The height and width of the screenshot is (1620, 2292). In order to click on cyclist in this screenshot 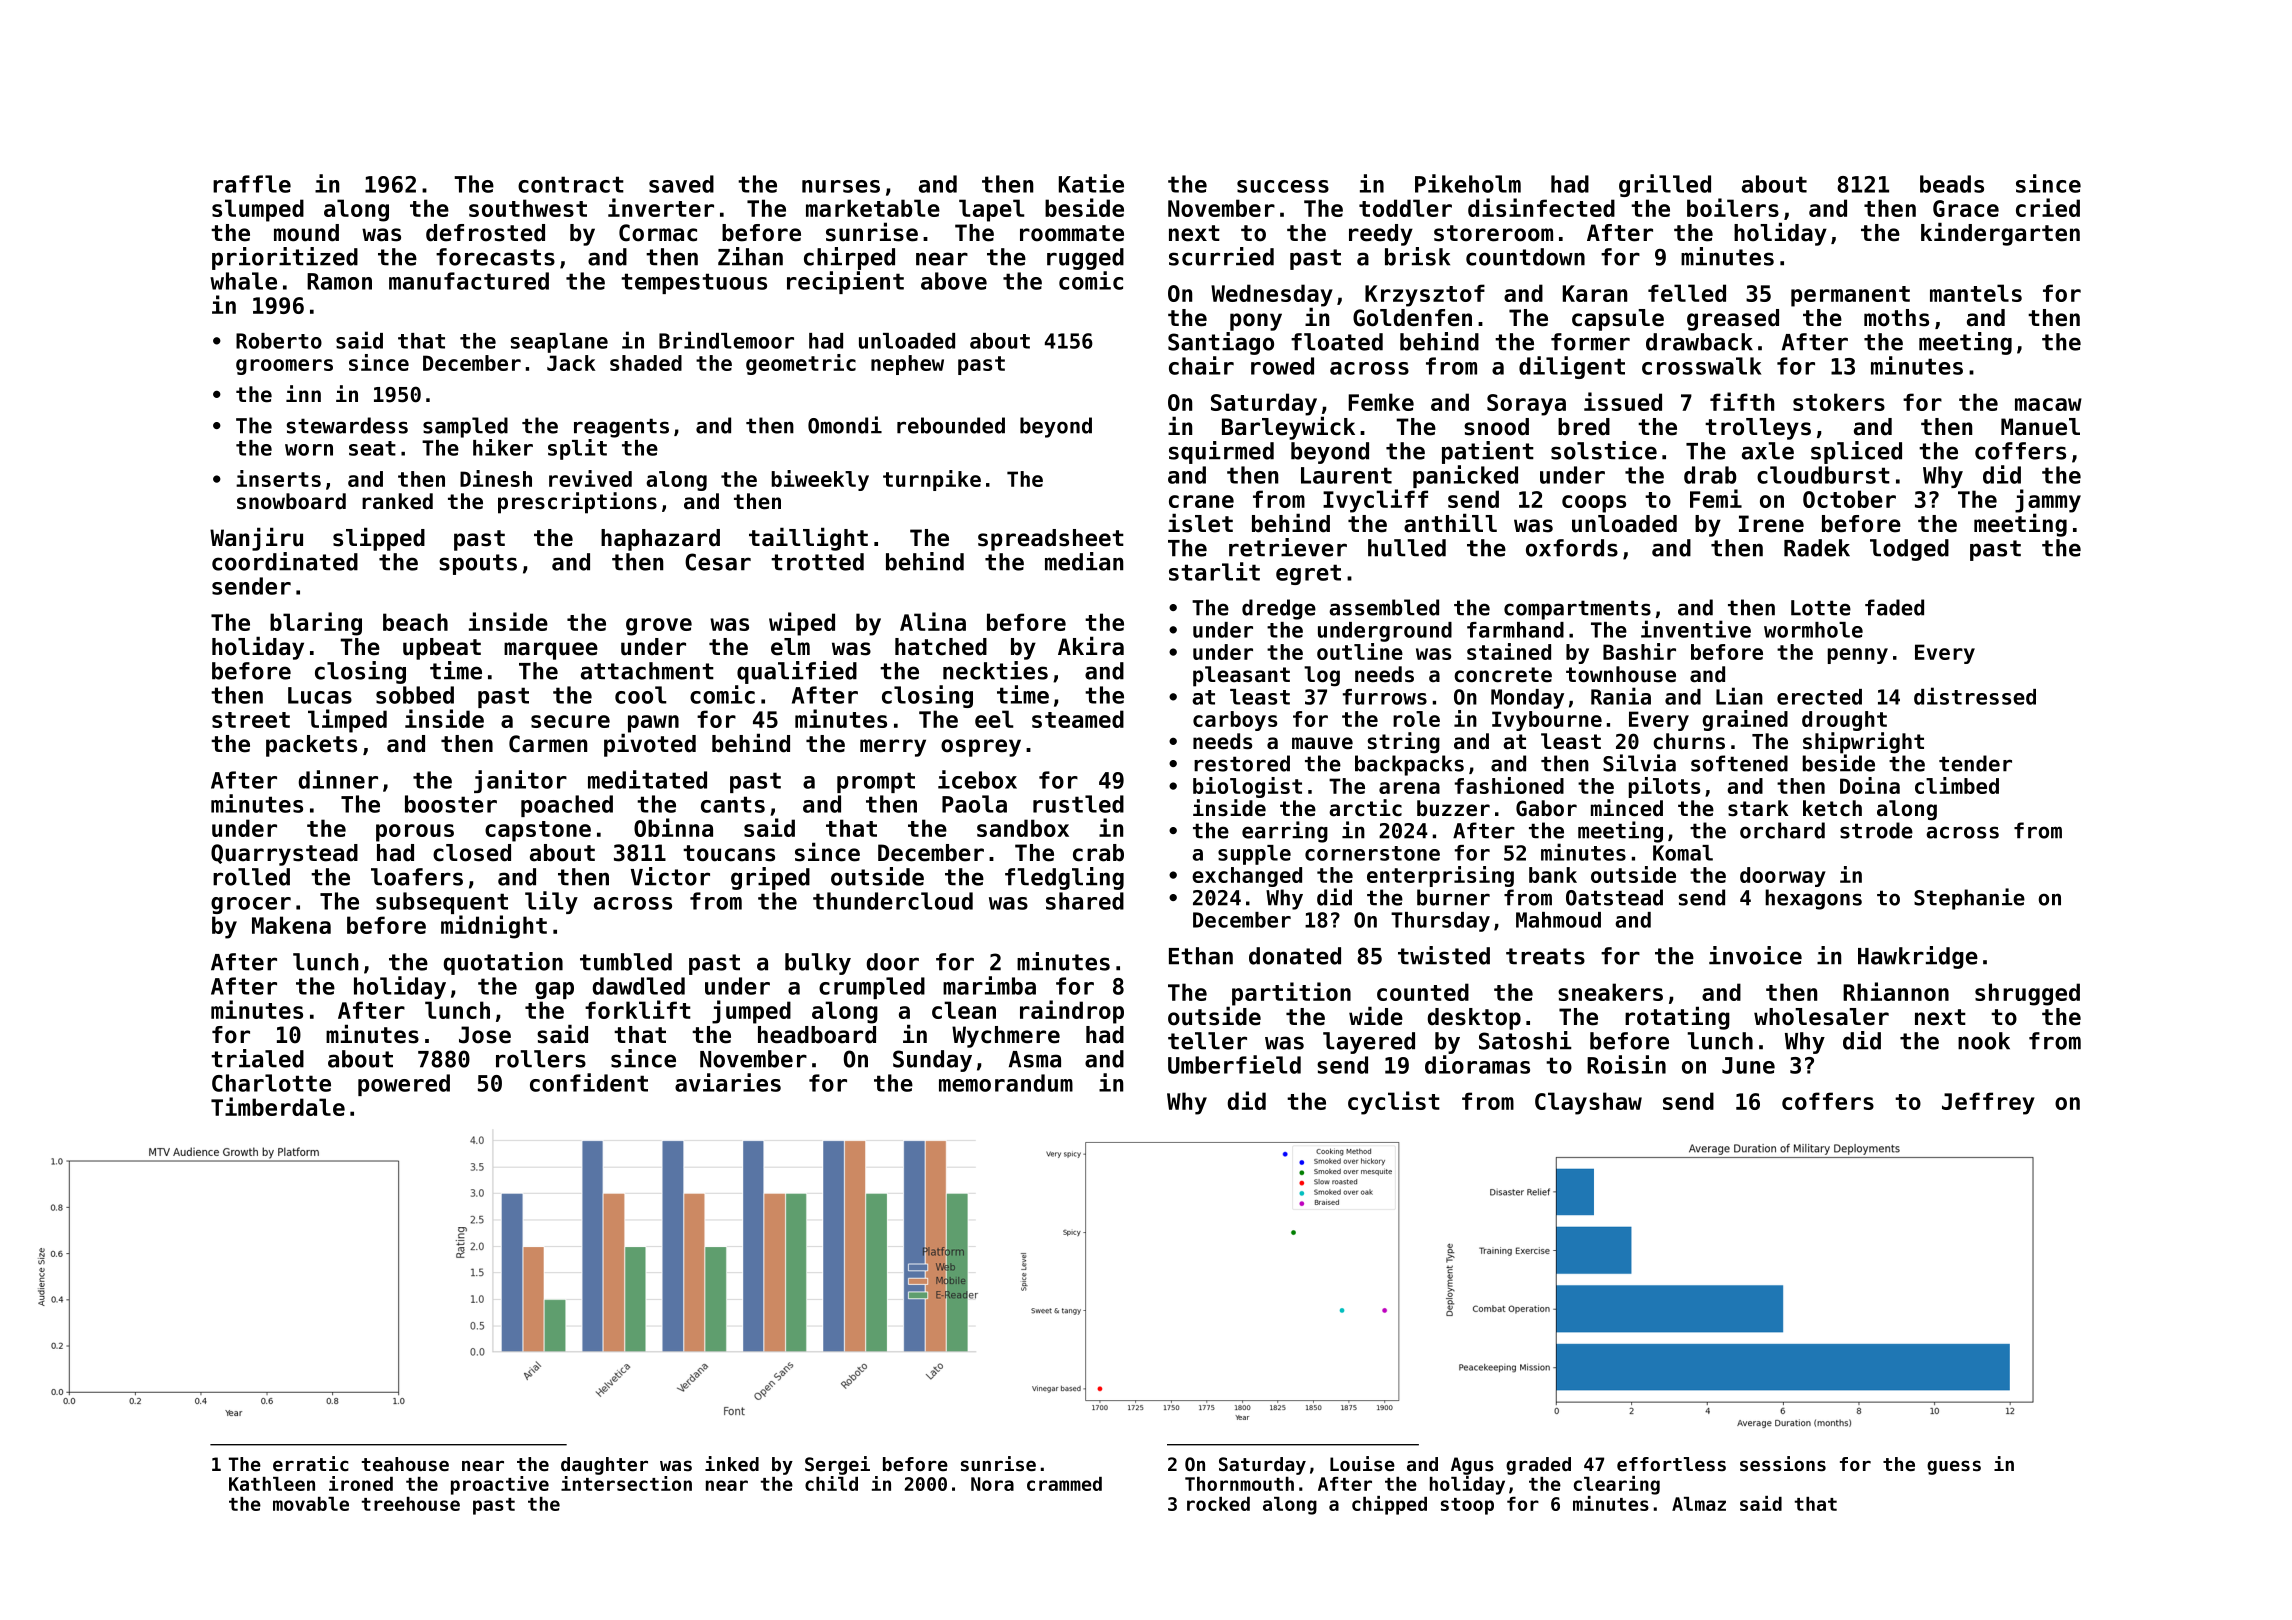, I will do `click(1394, 1103)`.
